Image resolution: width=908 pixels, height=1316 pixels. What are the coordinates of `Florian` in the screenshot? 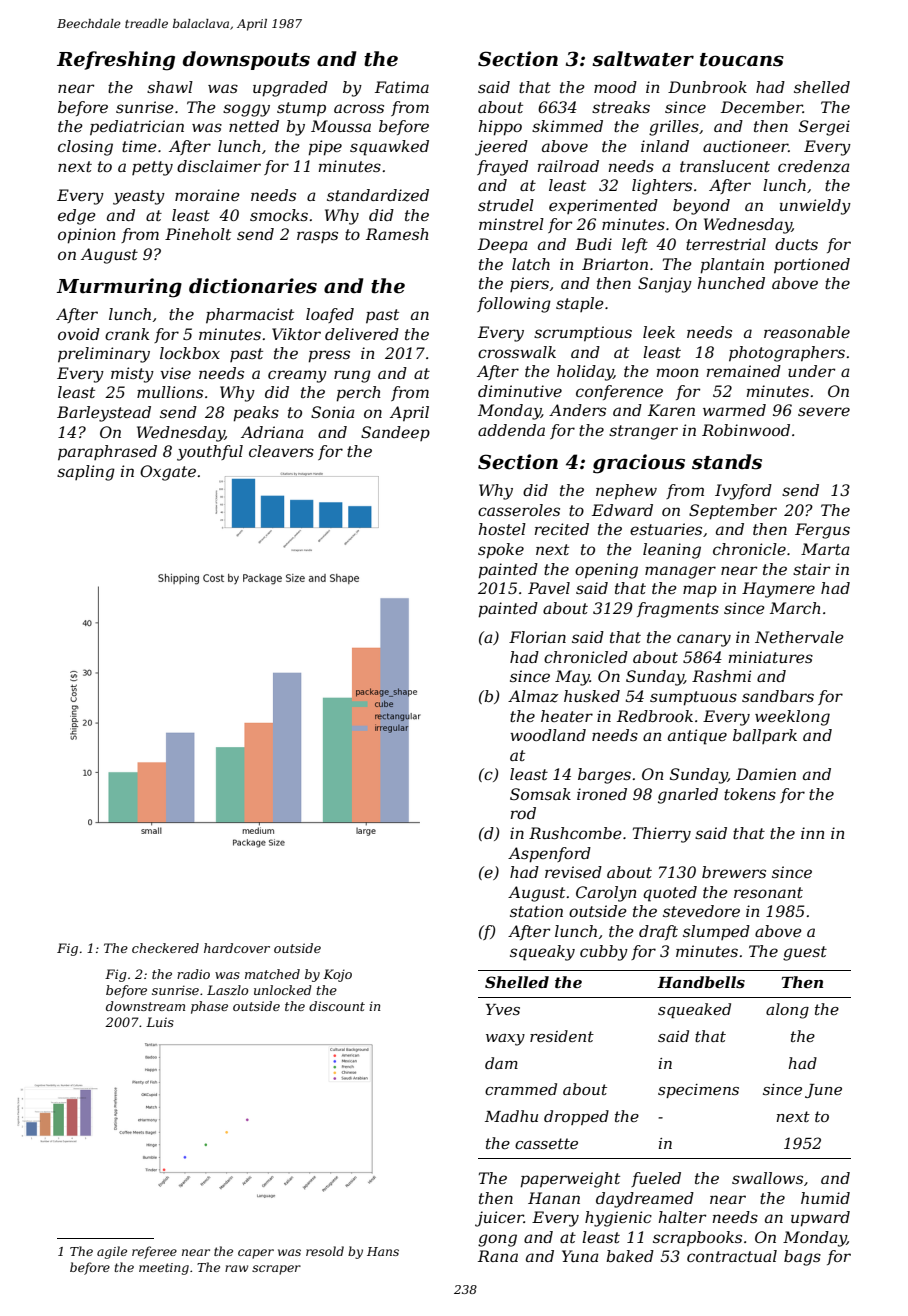 It's located at (537, 637).
